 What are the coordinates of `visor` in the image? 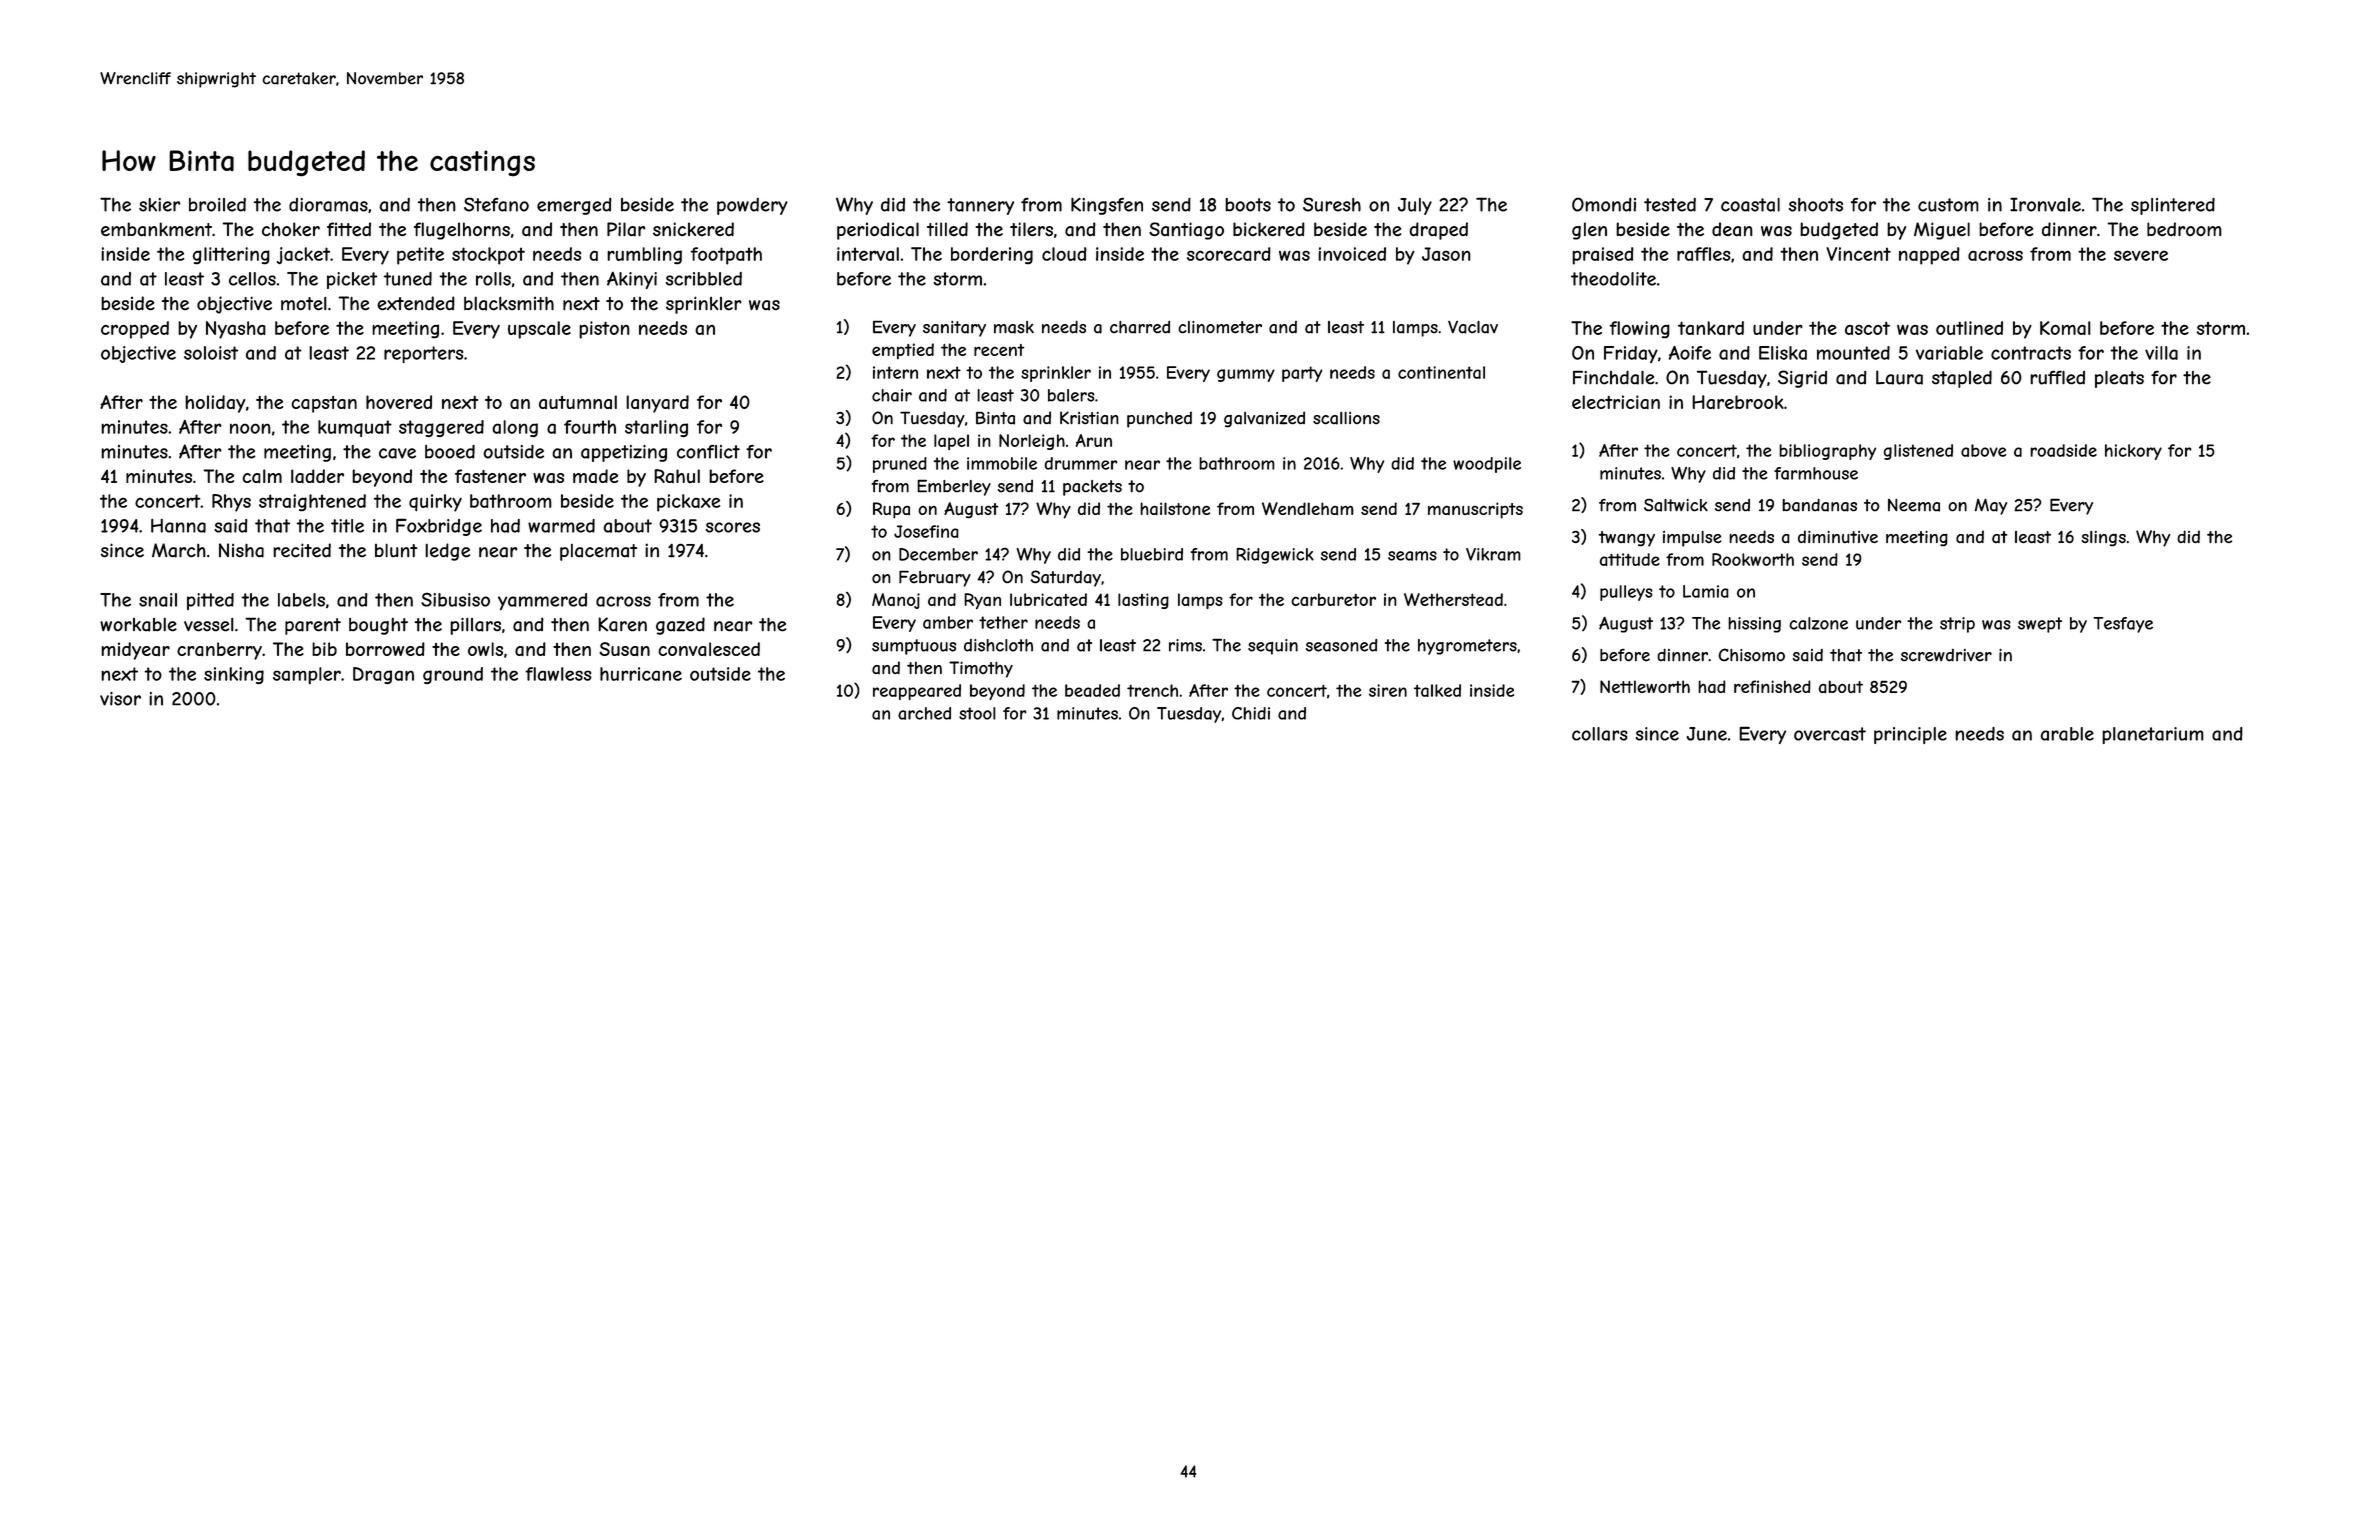 It's located at (120, 699).
